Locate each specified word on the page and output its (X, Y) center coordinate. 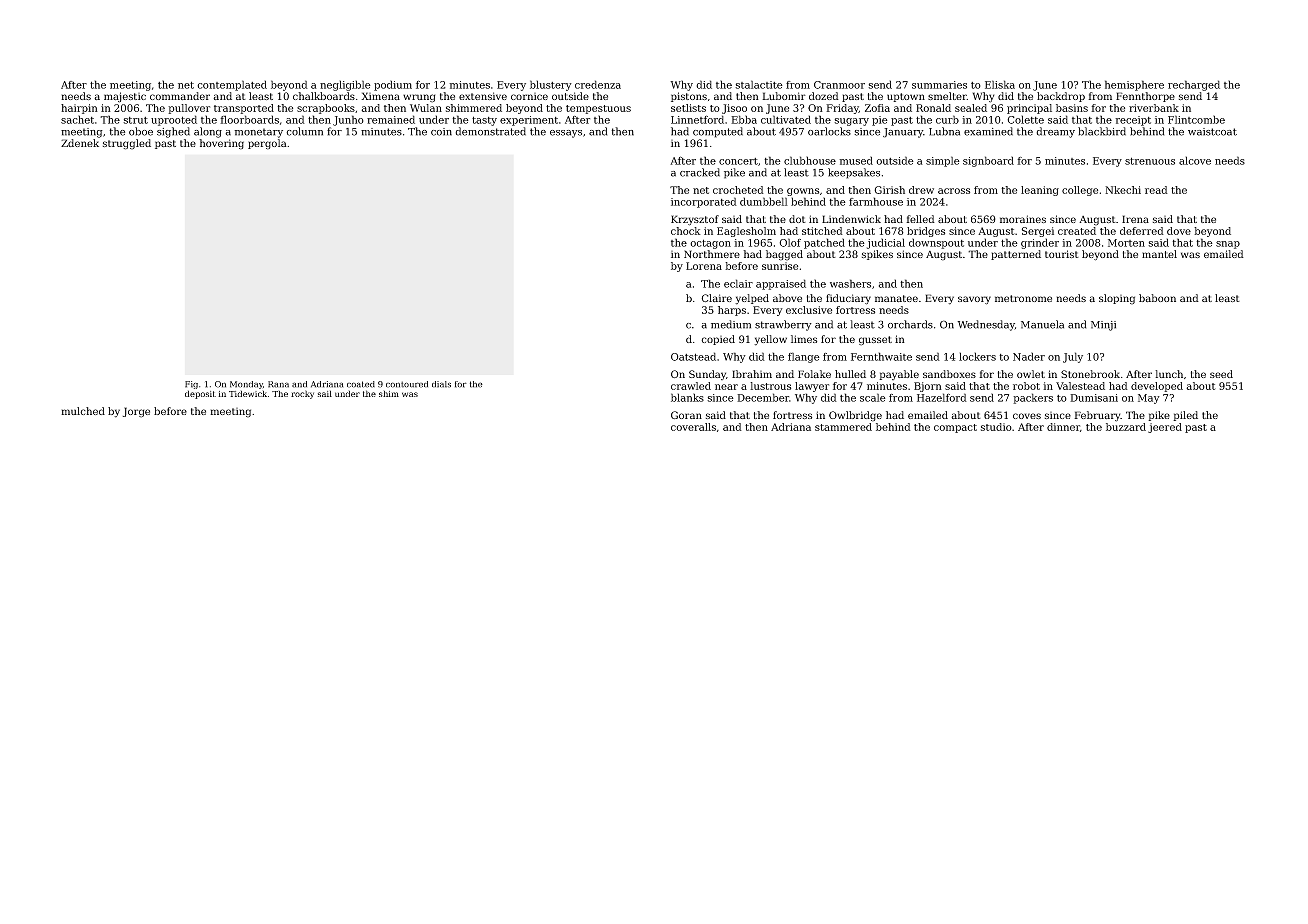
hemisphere (1134, 85)
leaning (1040, 191)
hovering (221, 144)
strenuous (1150, 161)
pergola (267, 144)
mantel (1159, 254)
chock (686, 231)
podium (393, 85)
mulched (83, 411)
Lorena (704, 266)
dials (441, 384)
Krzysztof (695, 220)
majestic (125, 97)
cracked (700, 172)
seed (1221, 374)
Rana (278, 384)
